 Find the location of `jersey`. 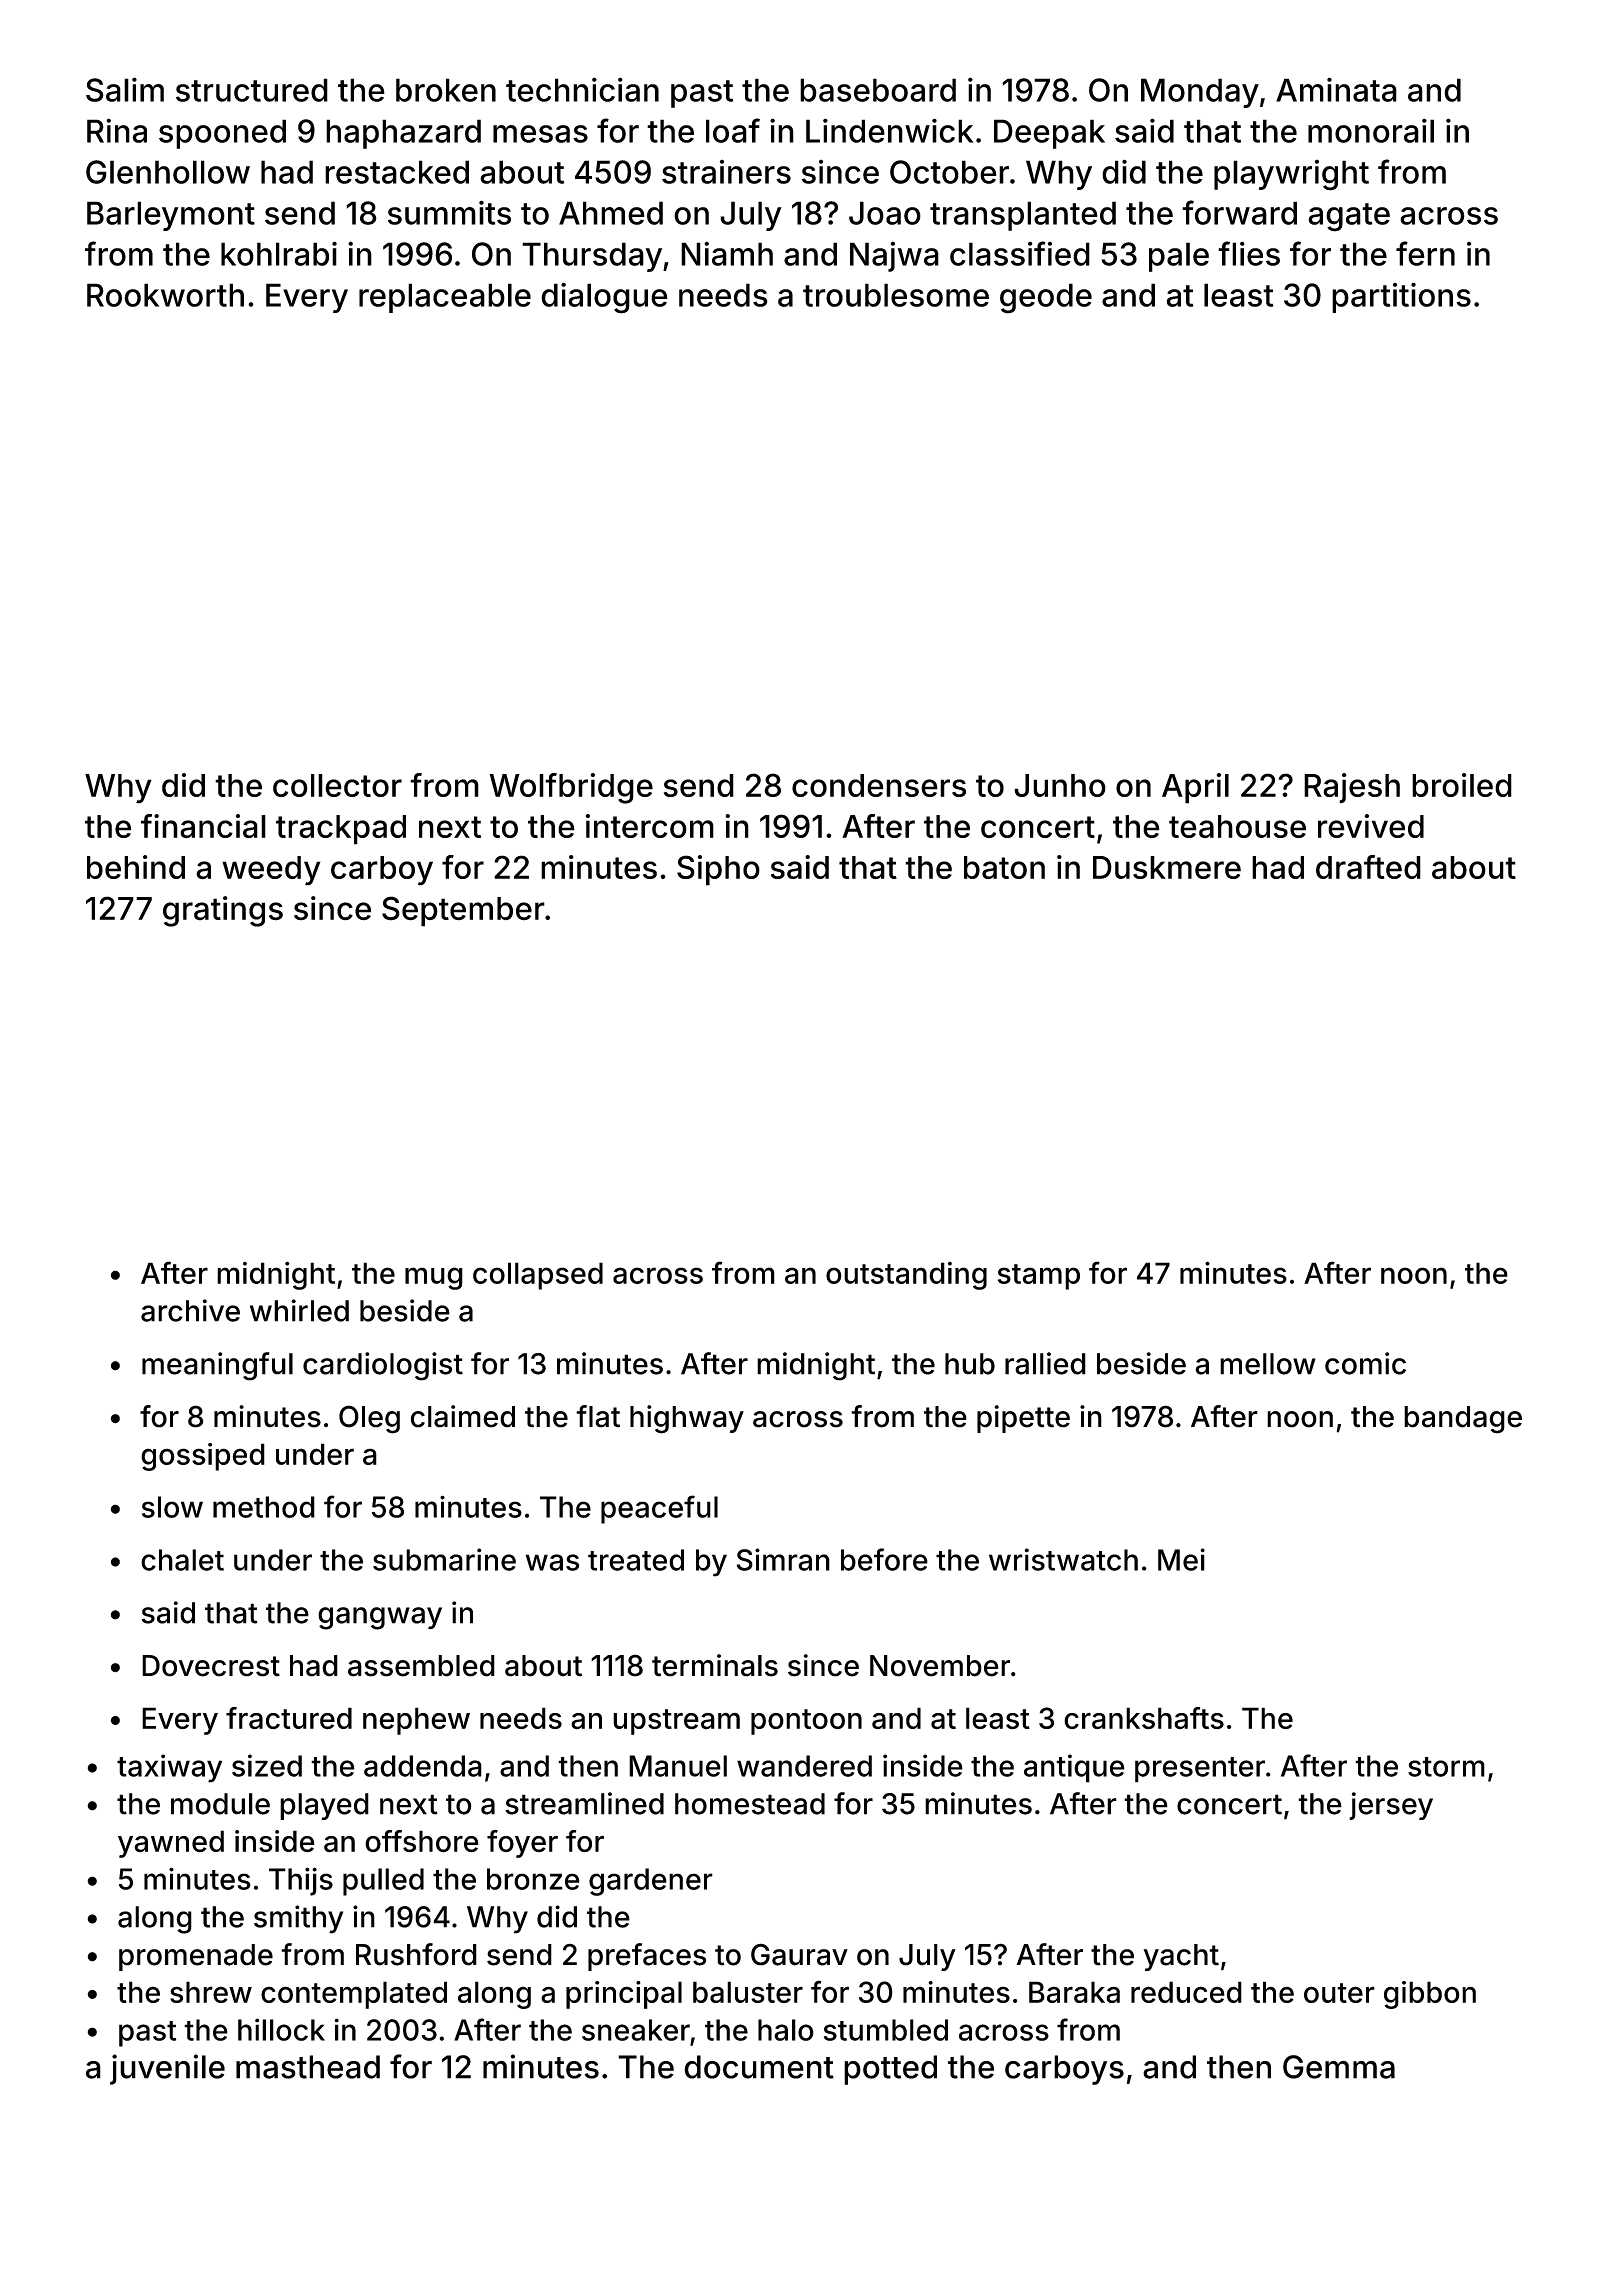

jersey is located at coordinates (1391, 1806).
